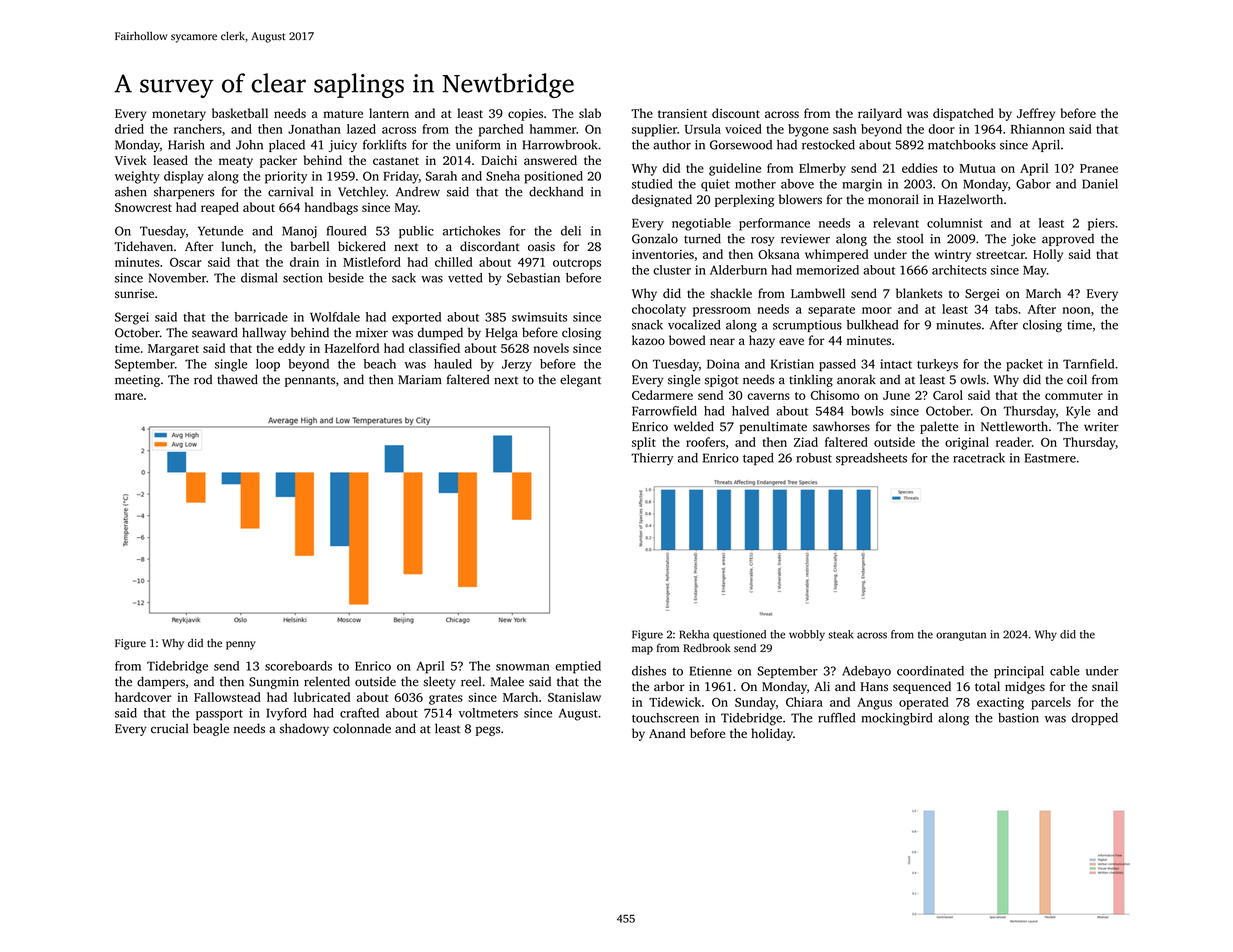 The height and width of the screenshot is (952, 1233). I want to click on Daichi, so click(499, 160).
